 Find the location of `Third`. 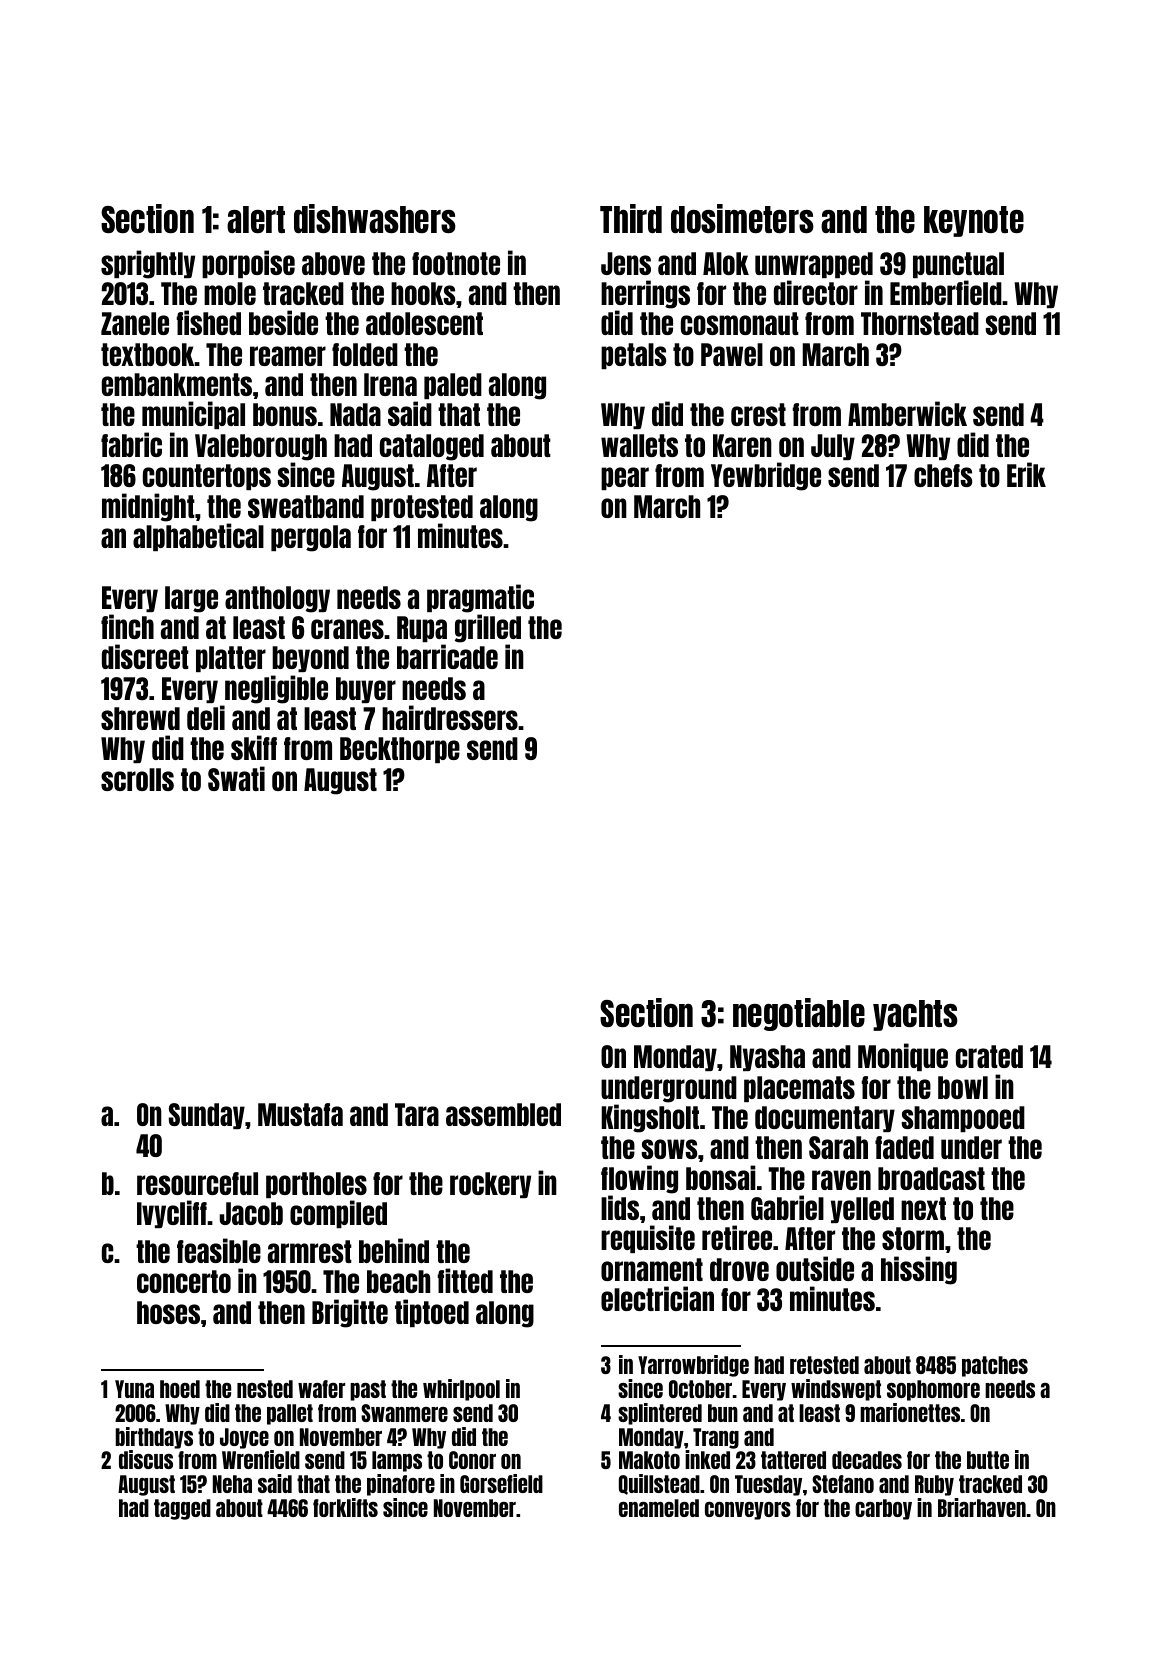

Third is located at coordinates (631, 218).
